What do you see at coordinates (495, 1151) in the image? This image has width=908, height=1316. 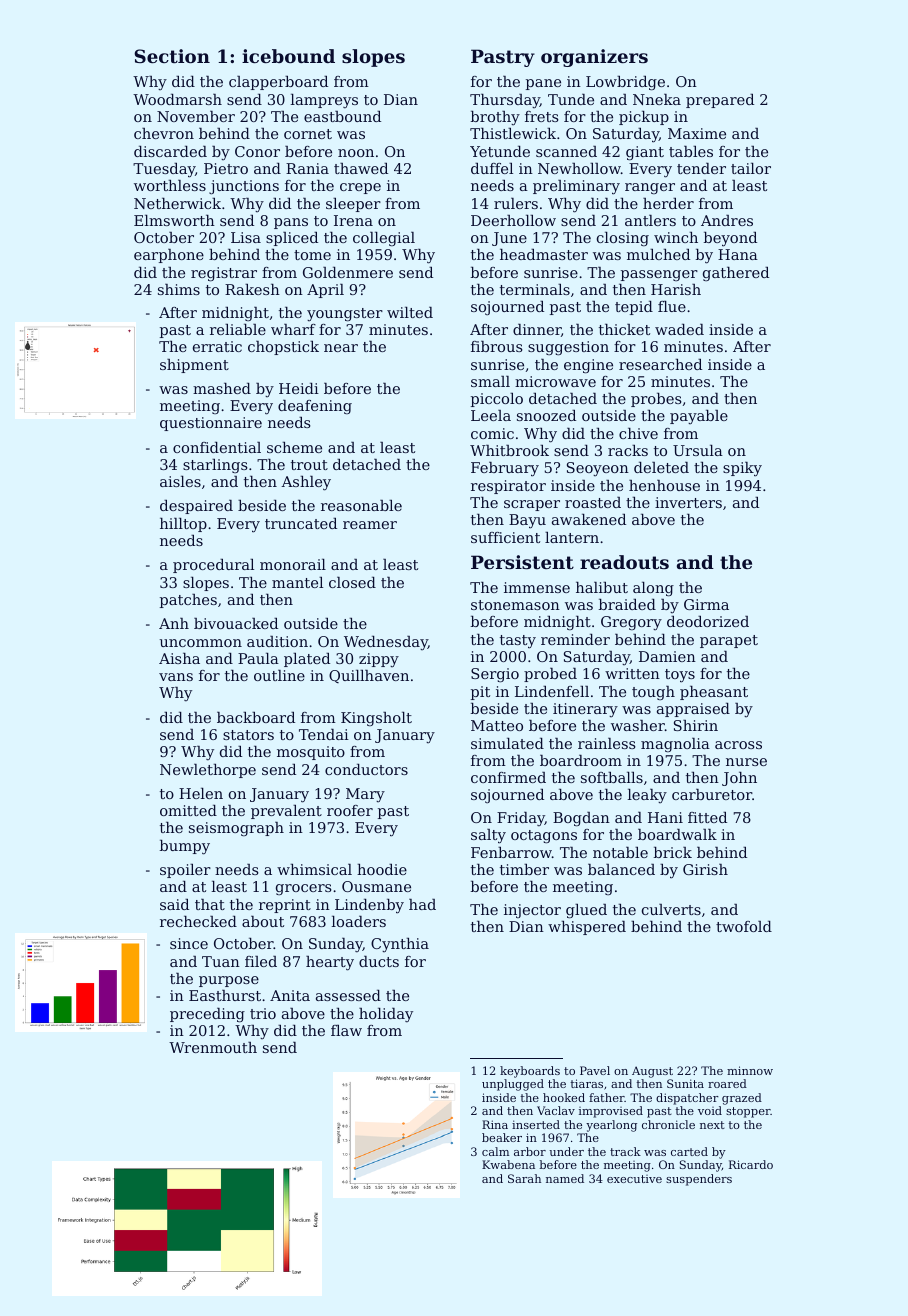 I see `calm` at bounding box center [495, 1151].
